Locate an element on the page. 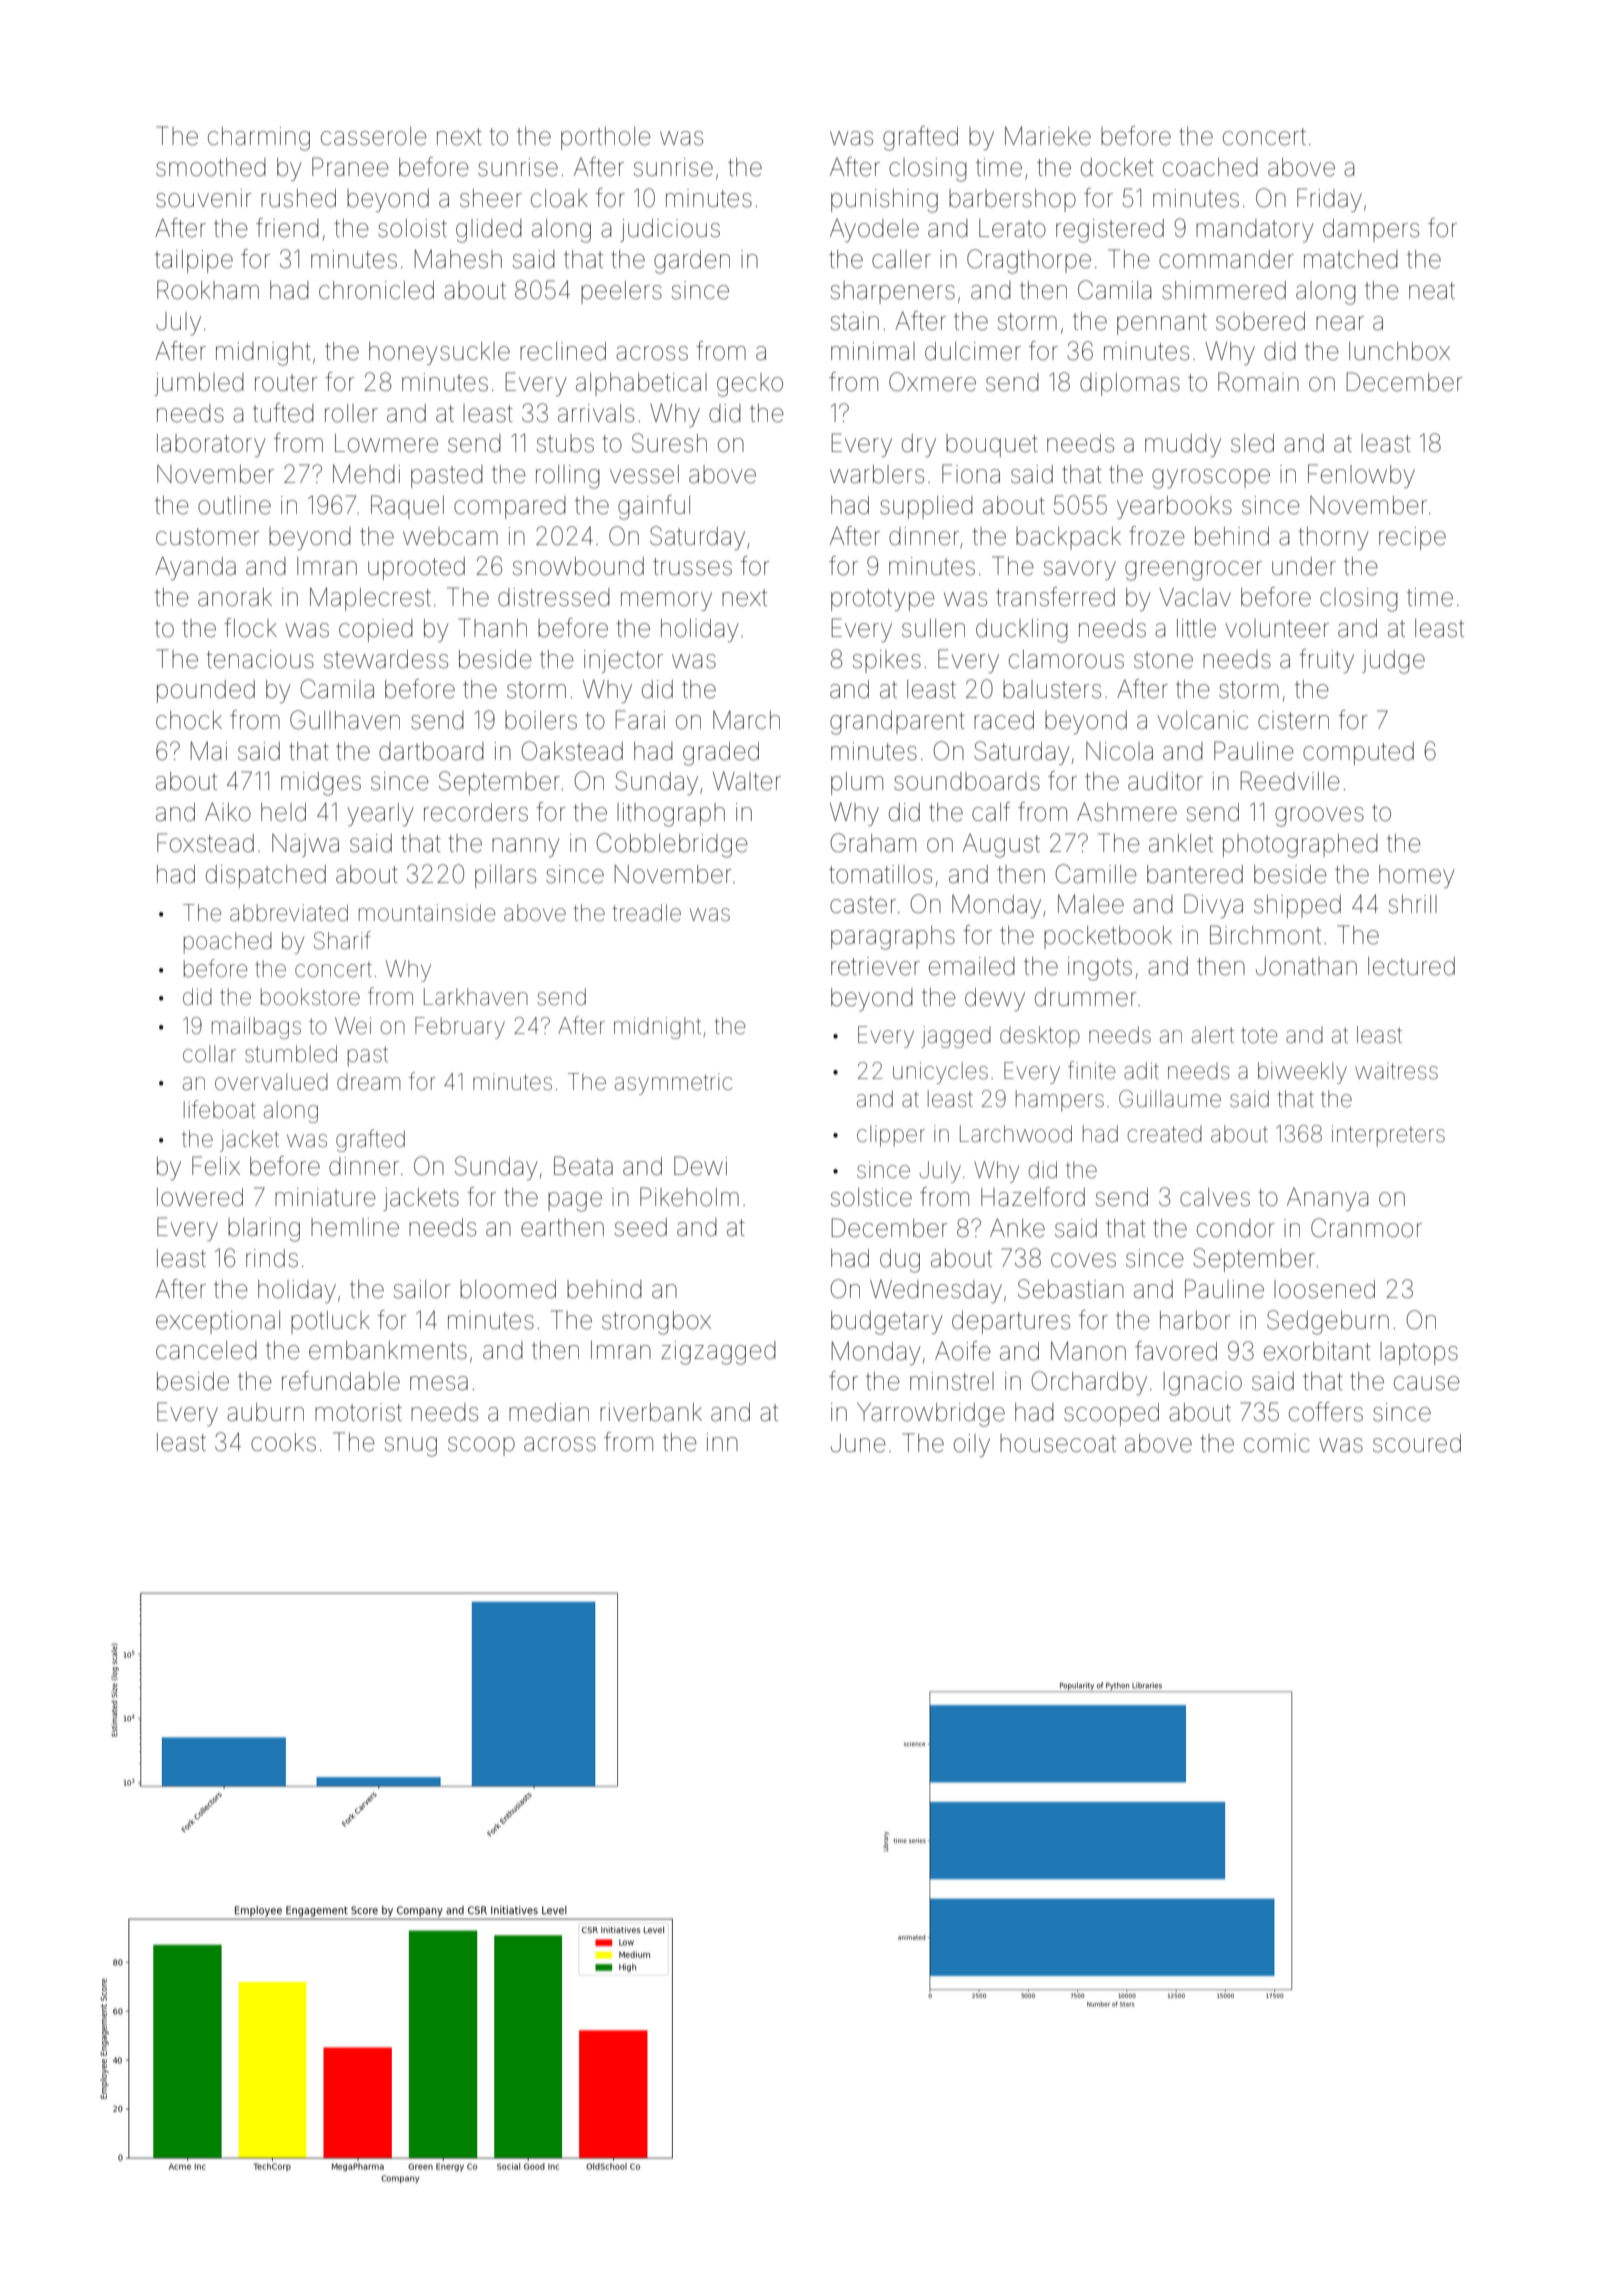  trusses is located at coordinates (692, 567).
